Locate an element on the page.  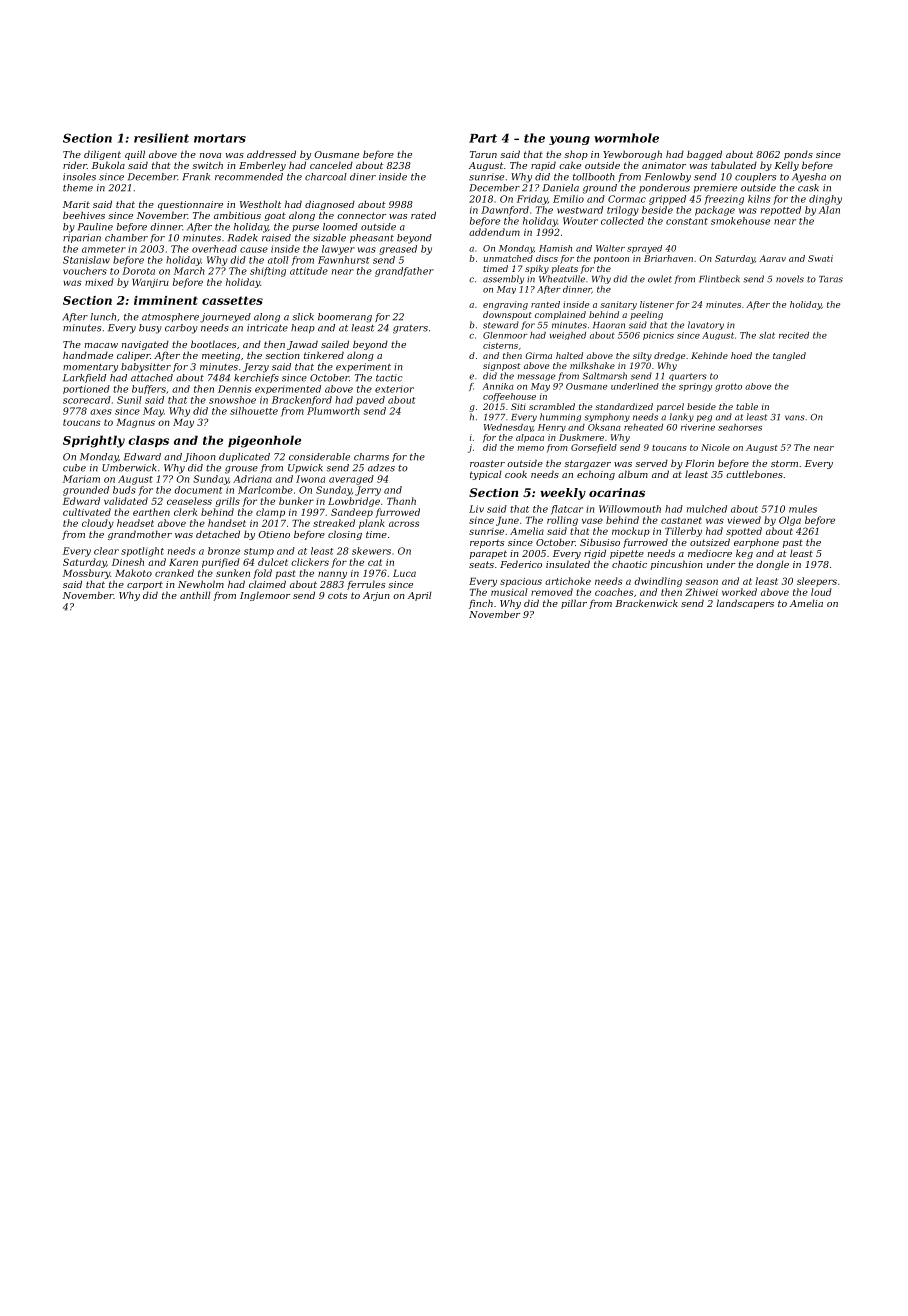
Mossbury is located at coordinates (86, 574).
